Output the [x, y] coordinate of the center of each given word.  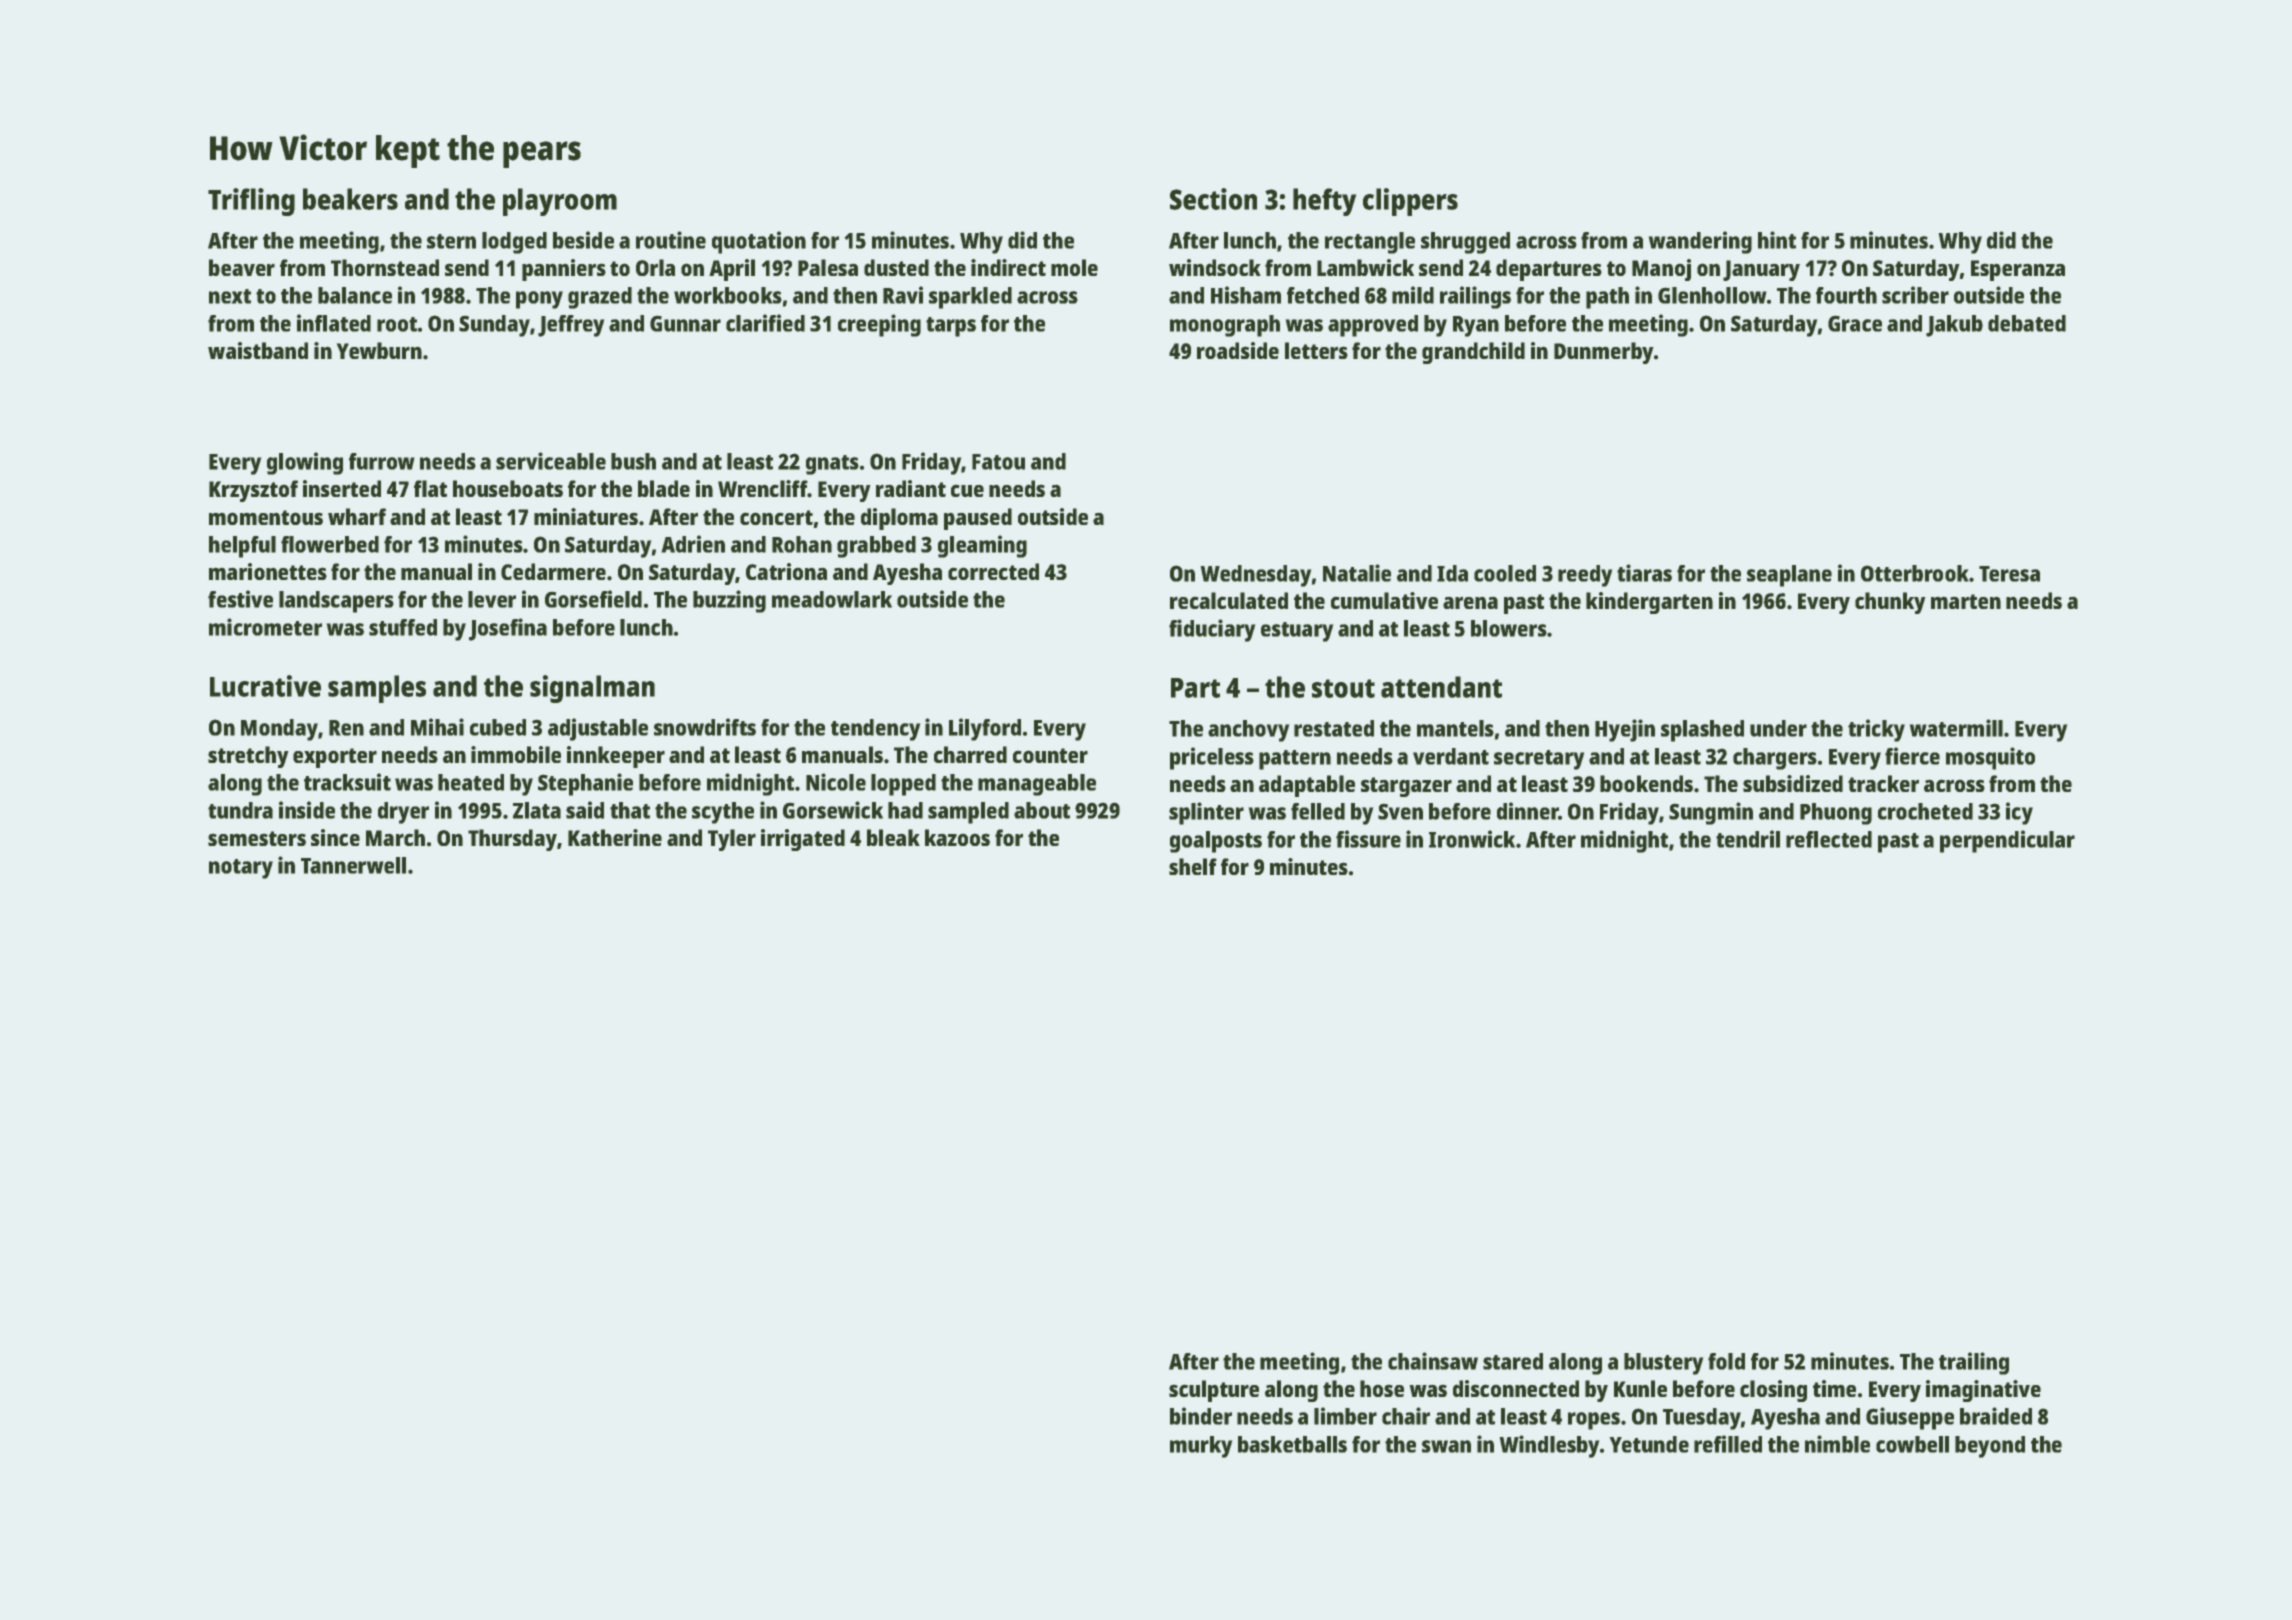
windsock [1215, 267]
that [630, 810]
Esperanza [2018, 270]
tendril [1748, 839]
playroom [560, 202]
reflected [1829, 839]
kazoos [957, 837]
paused [978, 519]
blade [664, 488]
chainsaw [1433, 1361]
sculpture [1214, 1391]
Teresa [2009, 574]
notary [241, 869]
